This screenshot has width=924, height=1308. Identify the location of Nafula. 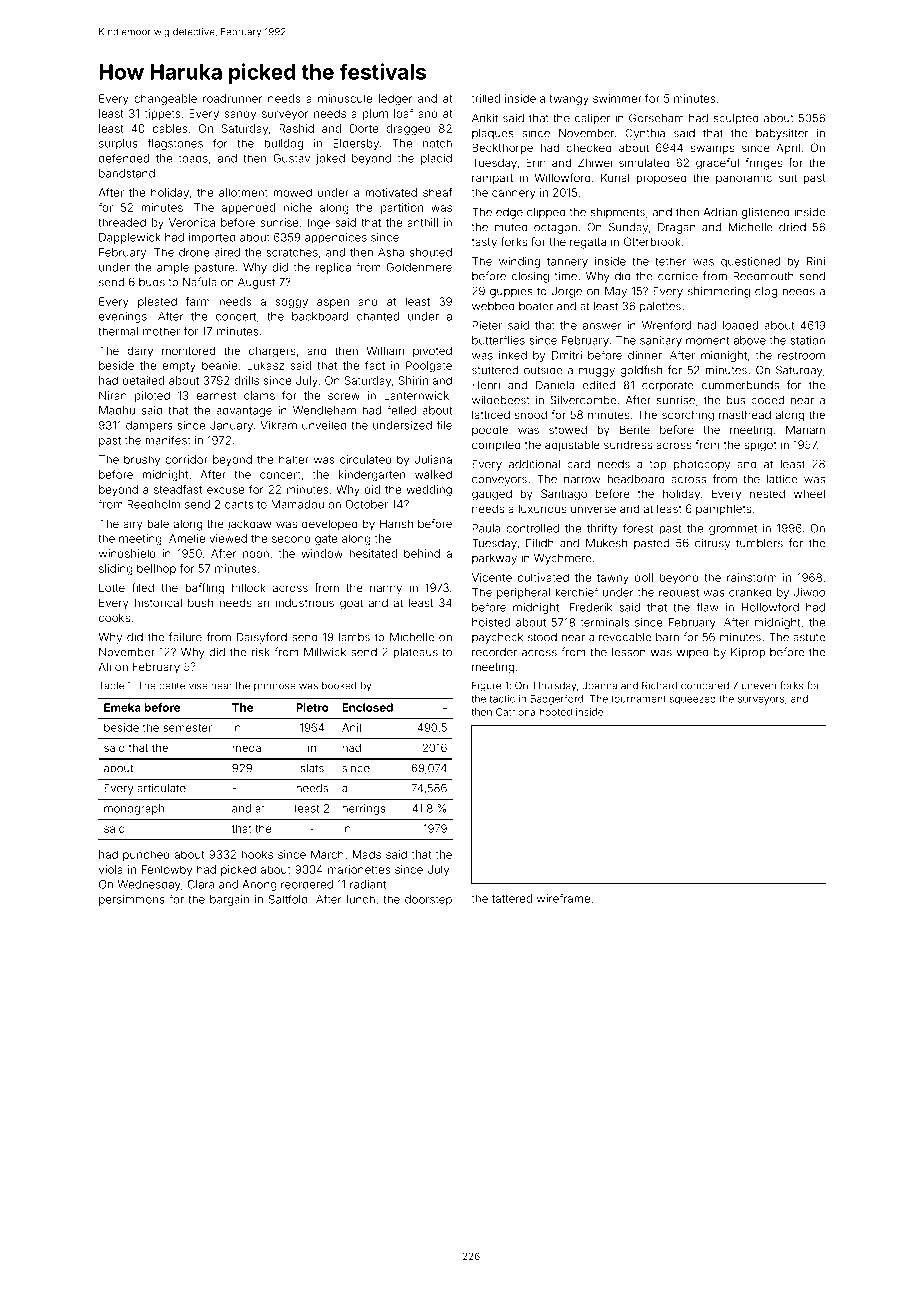
(200, 282).
